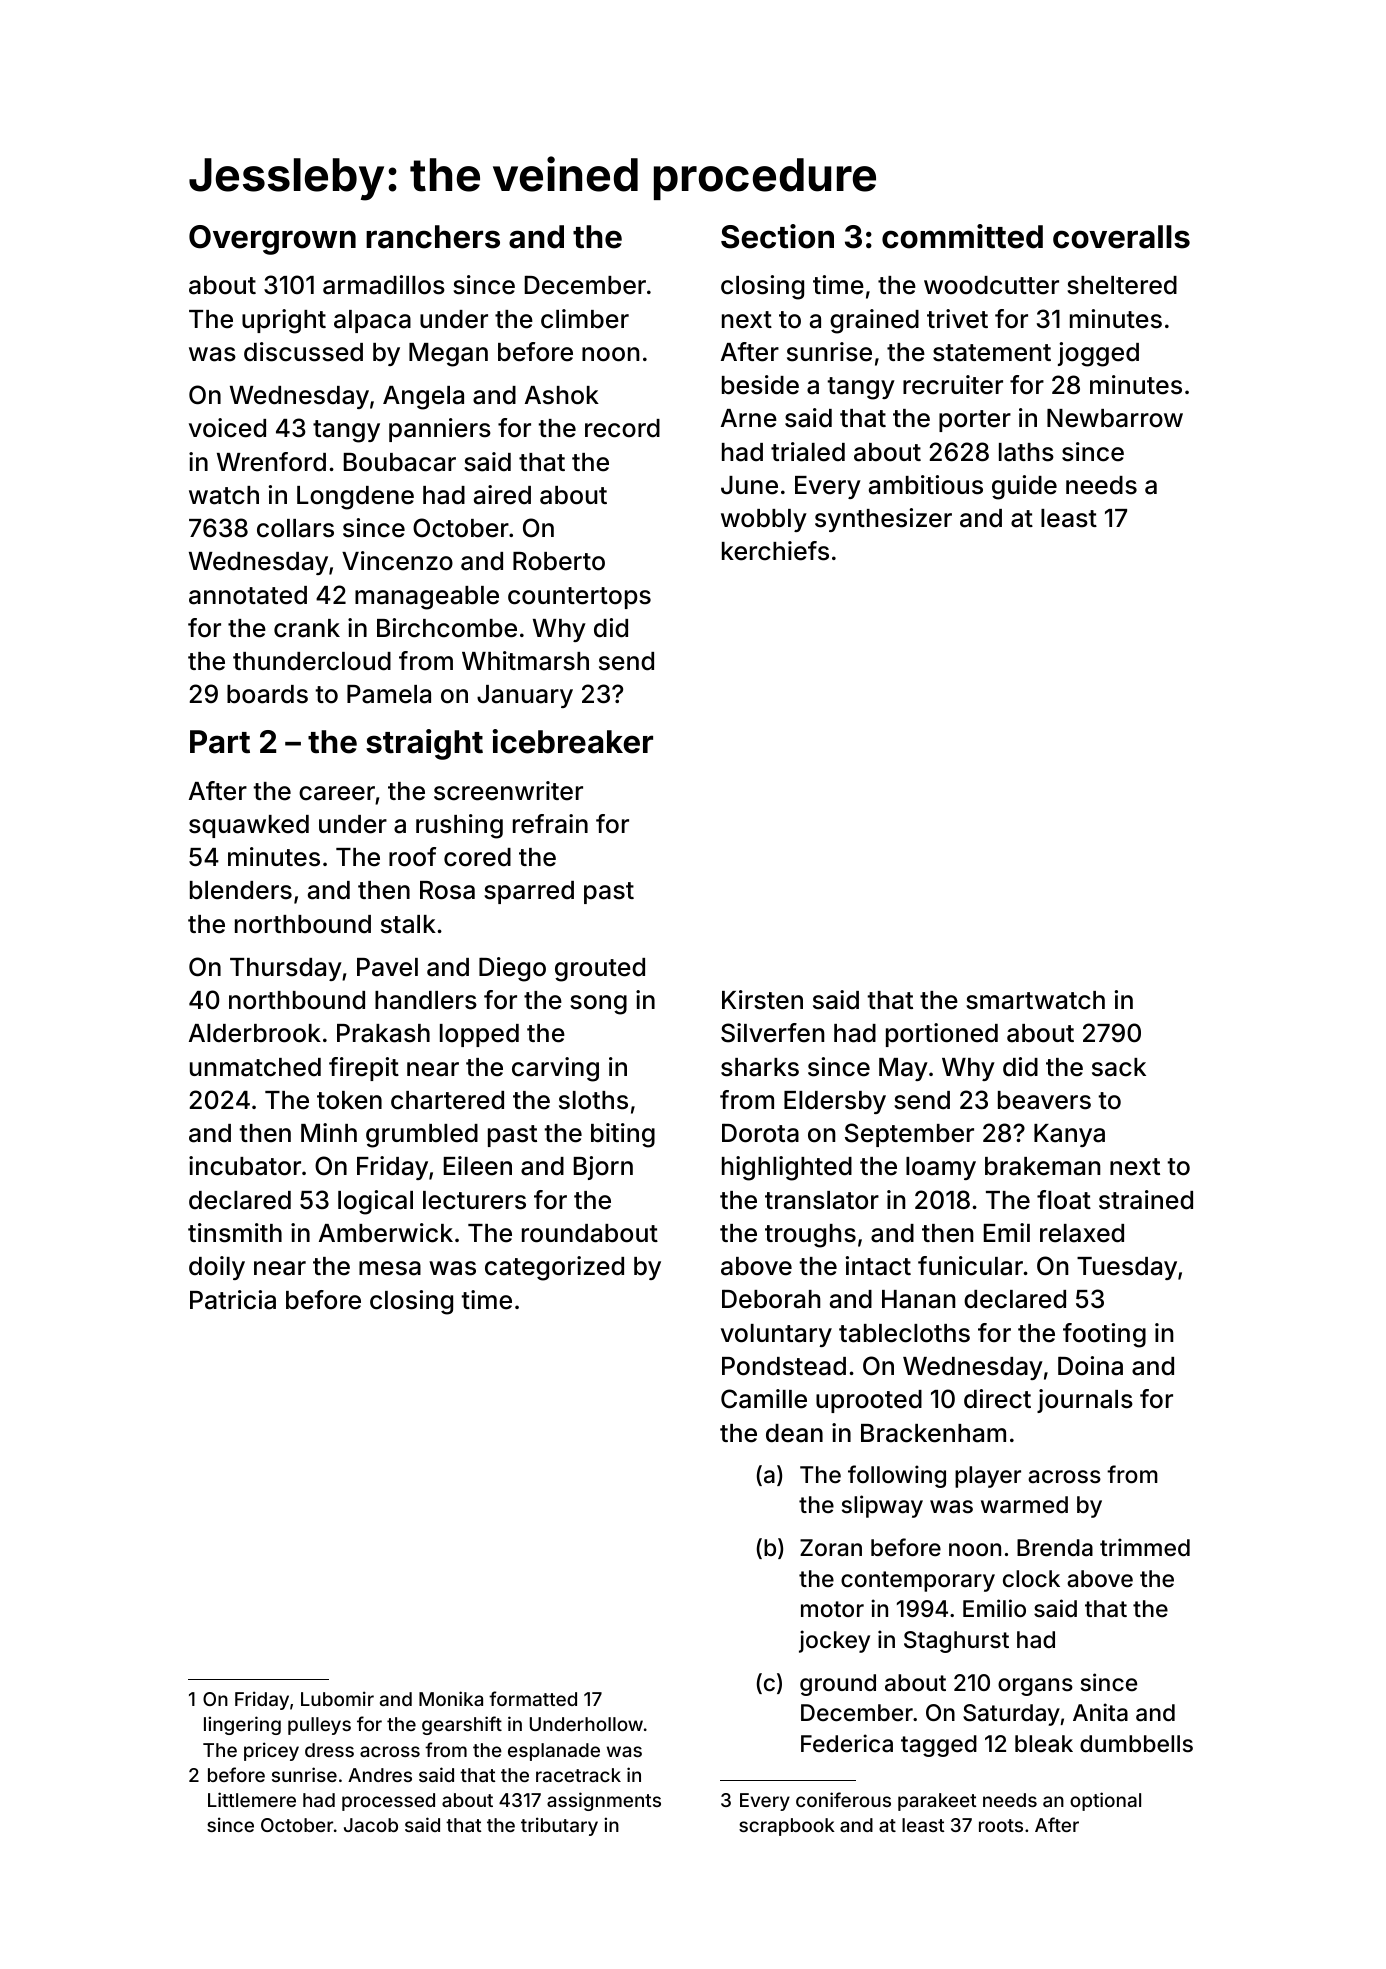 This document has width=1386, height=1969. Describe the element at coordinates (272, 240) in the document. I see `Overgrown` at that location.
